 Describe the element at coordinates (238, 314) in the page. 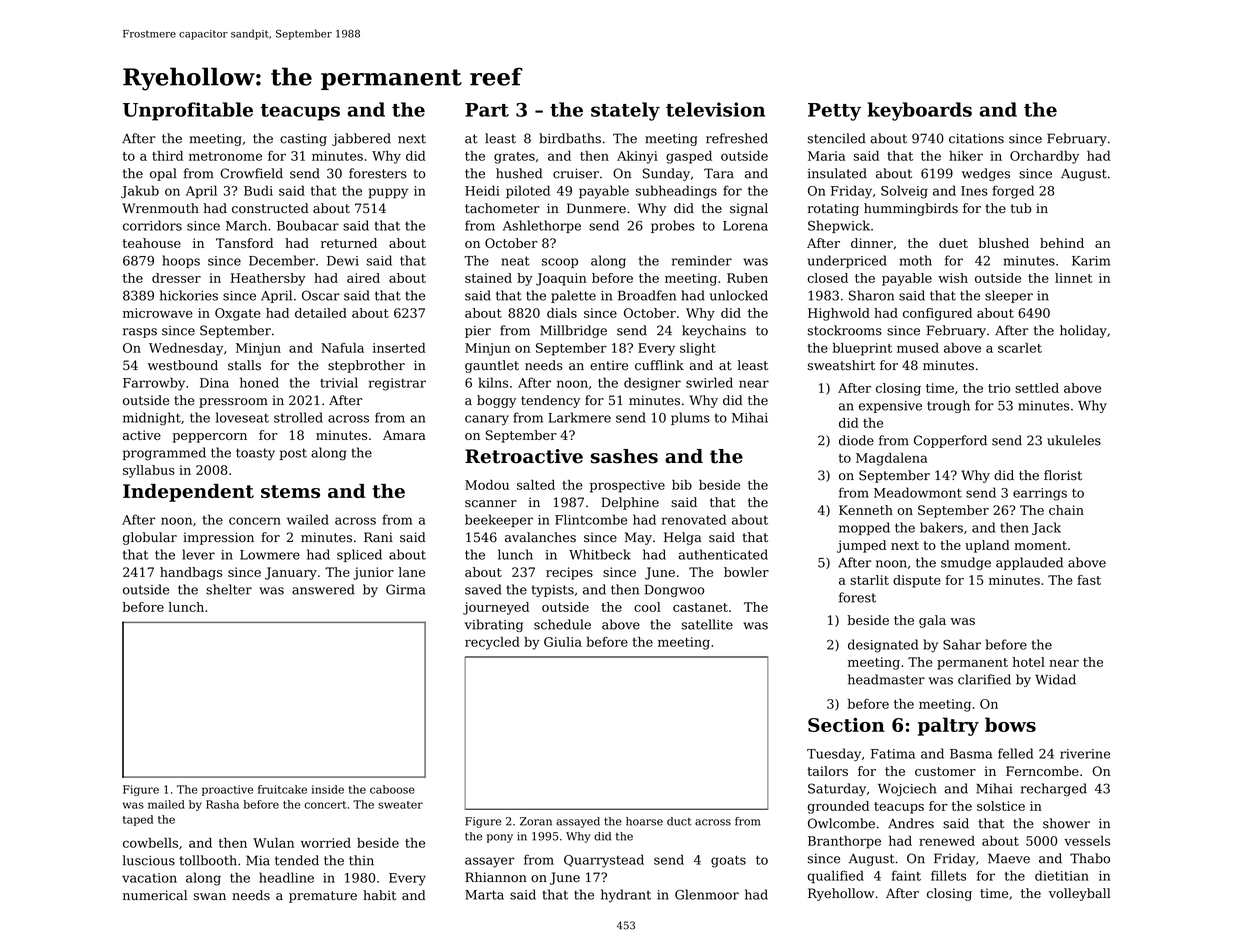

I see `Oxgate` at that location.
